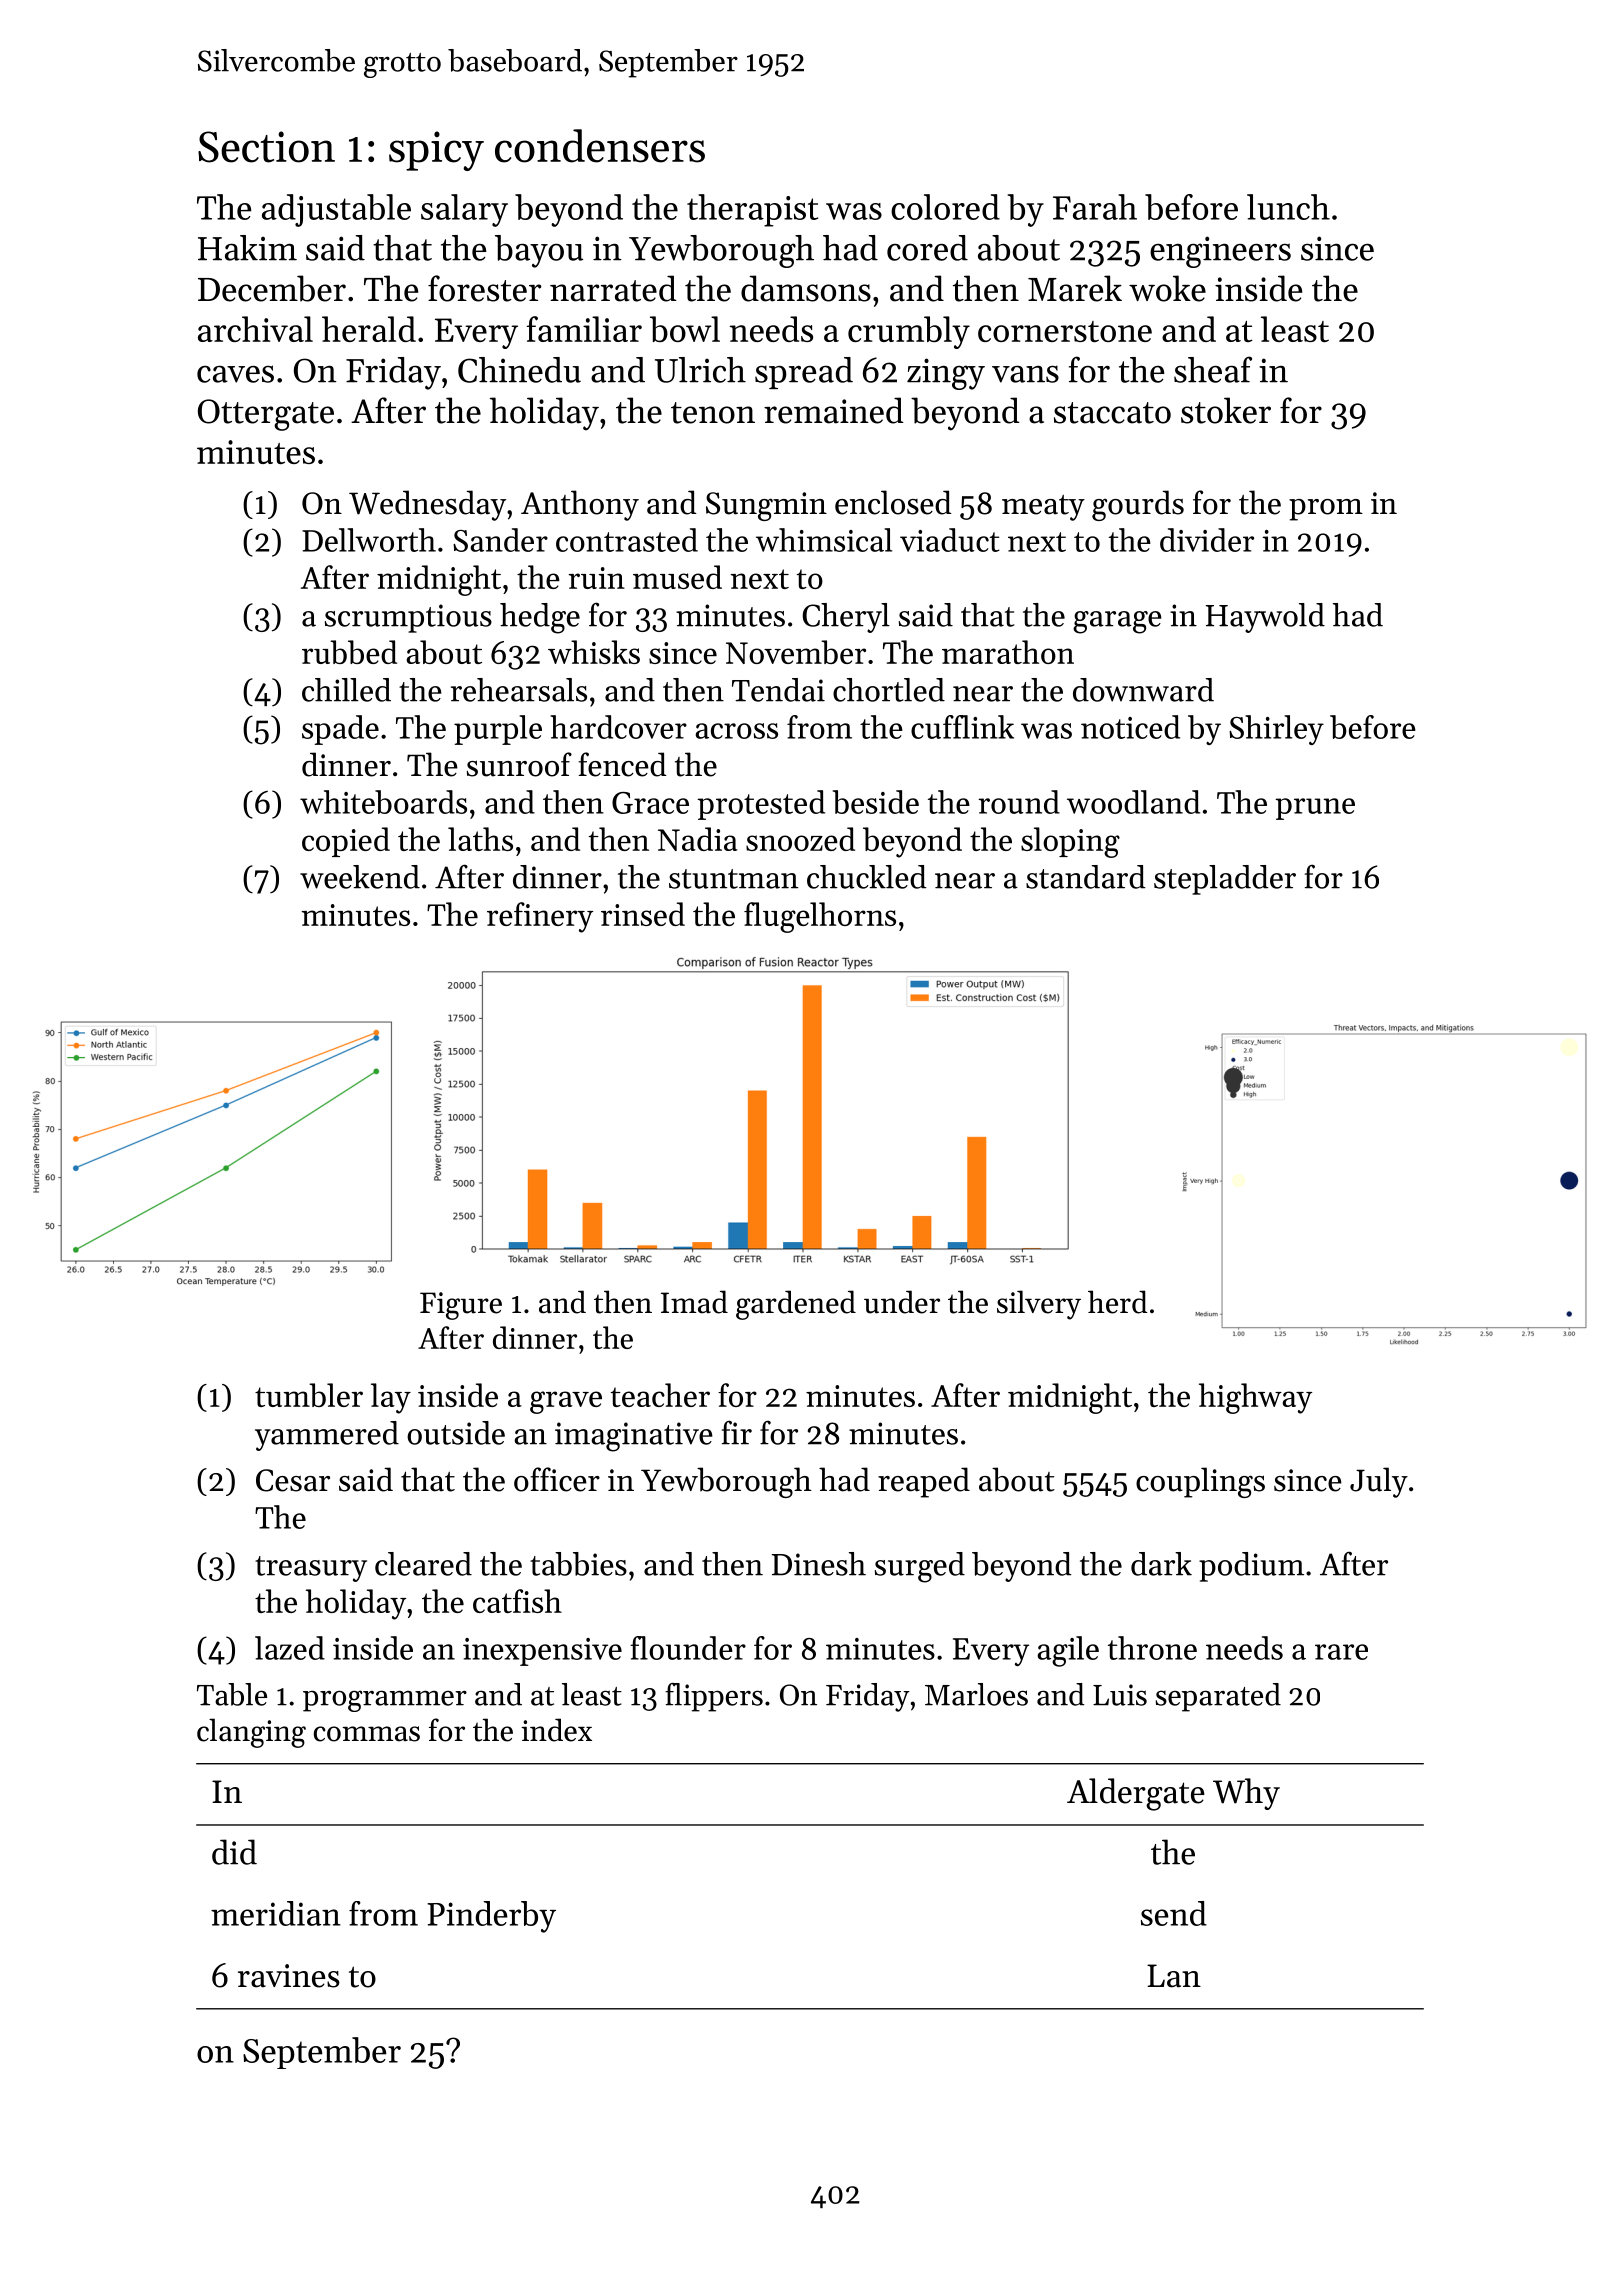 This image has height=2292, width=1620. Describe the element at coordinates (819, 1564) in the image. I see `Dinesh` at that location.
